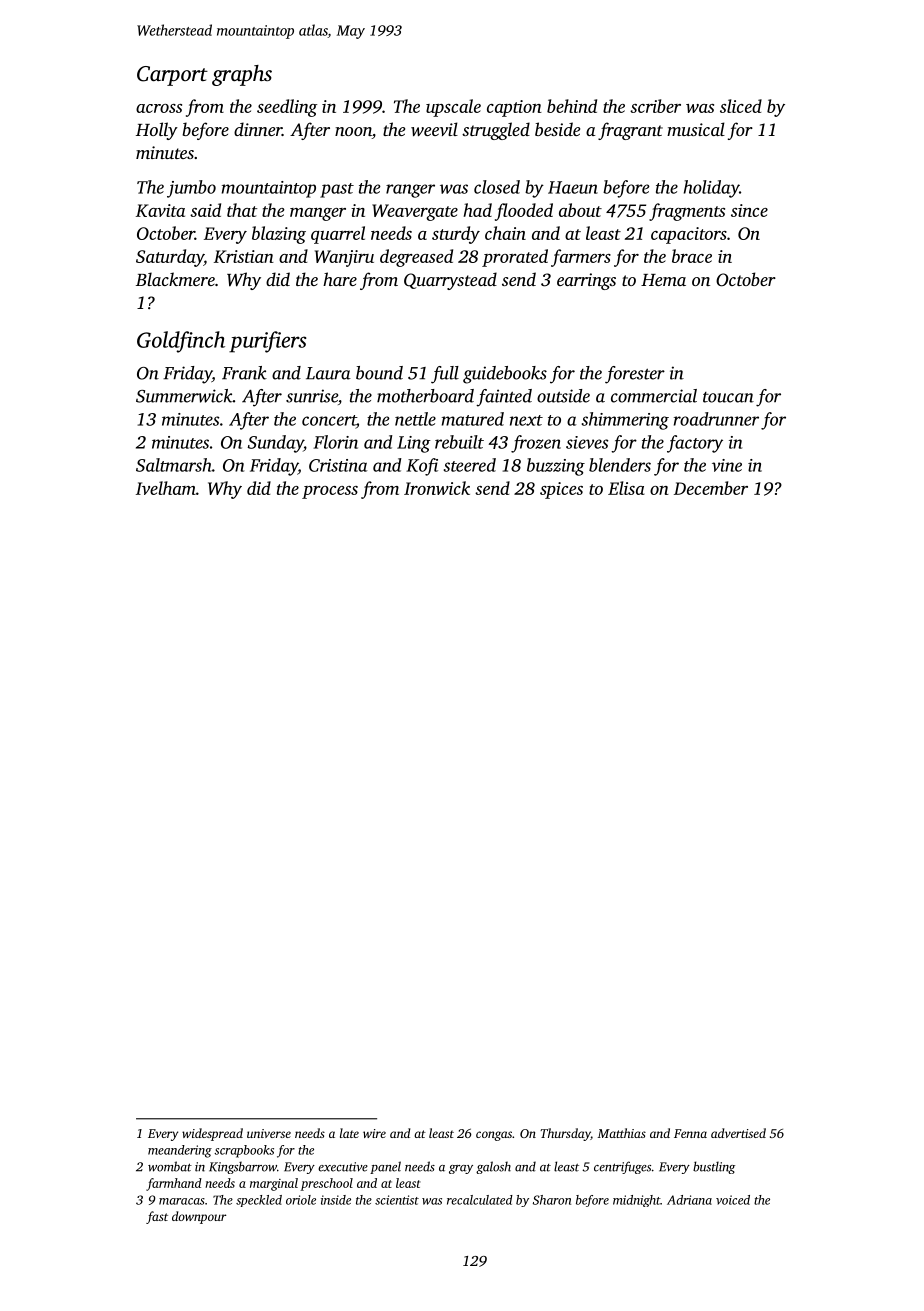 The image size is (924, 1311). I want to click on downpour, so click(199, 1217).
